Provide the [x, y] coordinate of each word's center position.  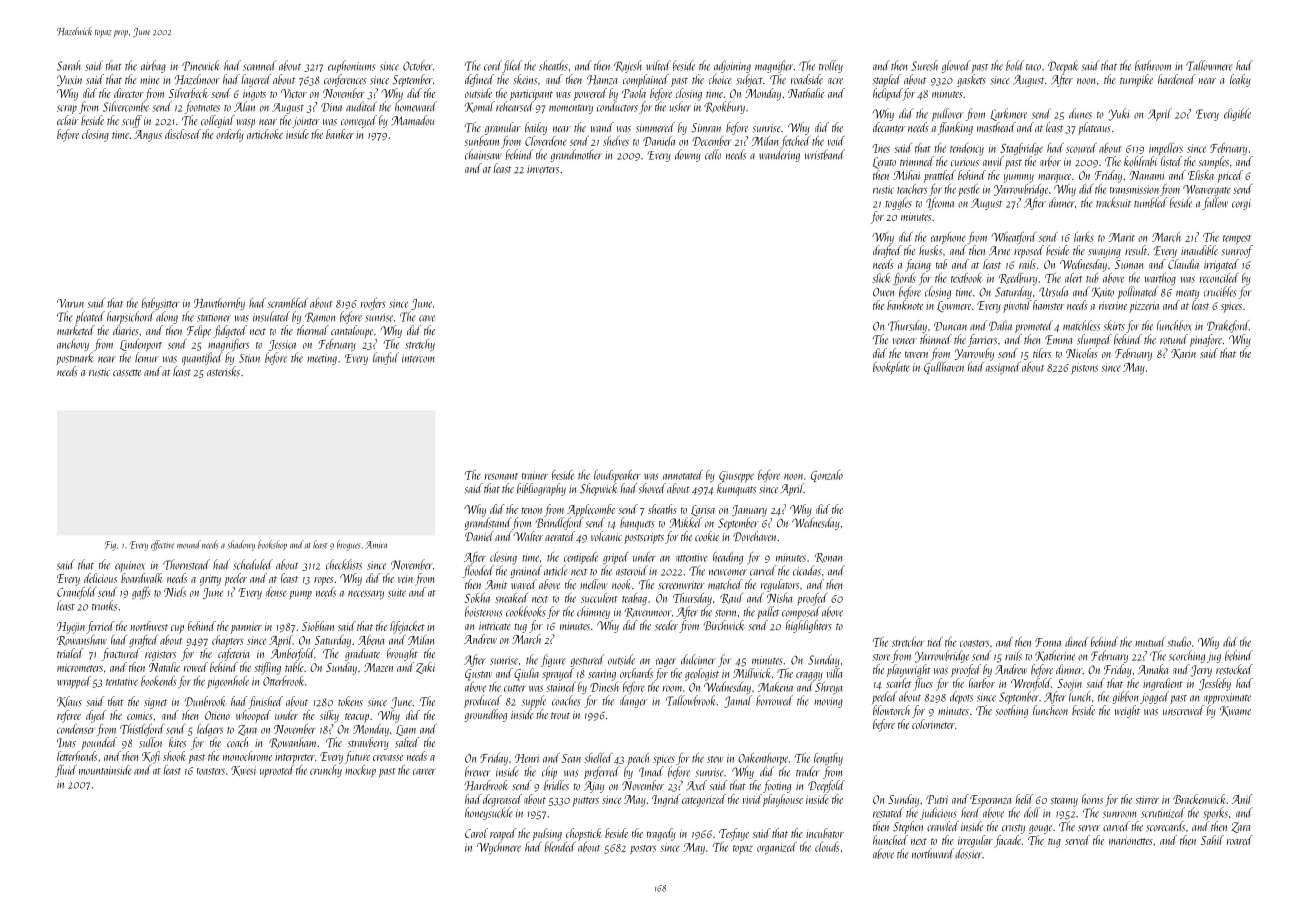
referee [69, 716]
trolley [831, 66]
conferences [345, 80]
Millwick [752, 673]
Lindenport [141, 345]
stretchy [420, 345]
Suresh [924, 65]
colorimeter [933, 724]
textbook [967, 278]
